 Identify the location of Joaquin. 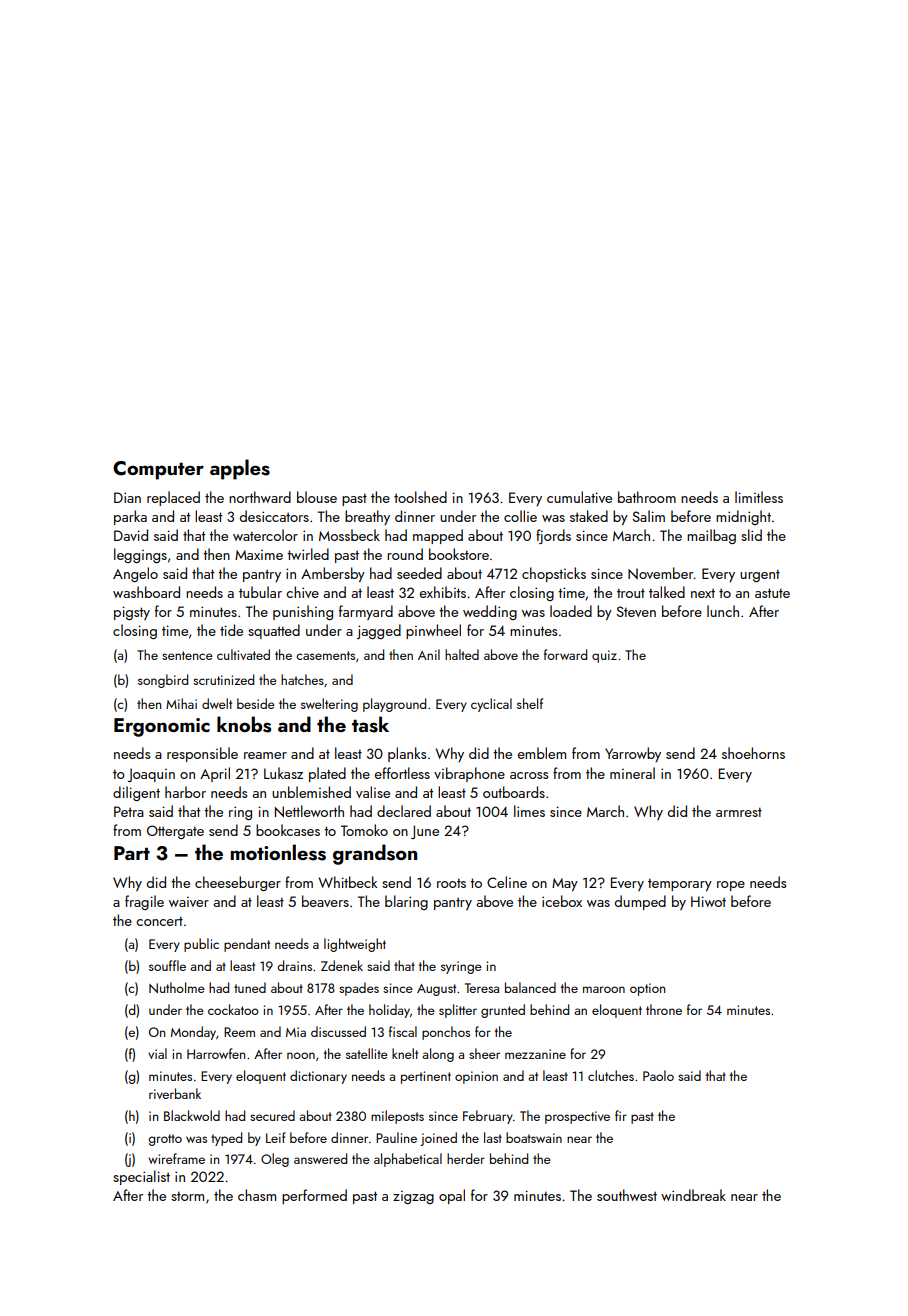
(151, 775).
